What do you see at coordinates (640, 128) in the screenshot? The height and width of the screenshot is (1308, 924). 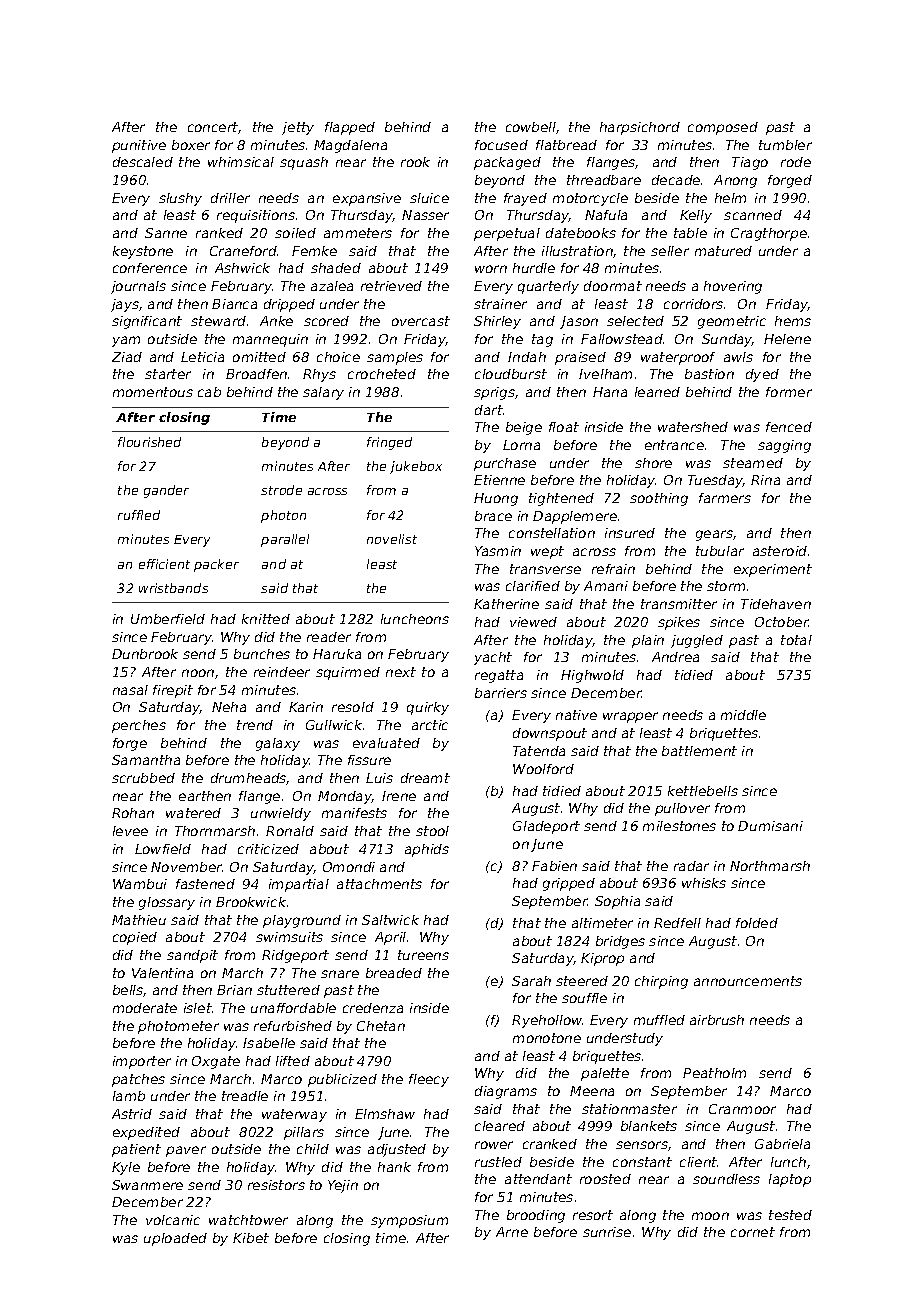 I see `harpsichord` at bounding box center [640, 128].
